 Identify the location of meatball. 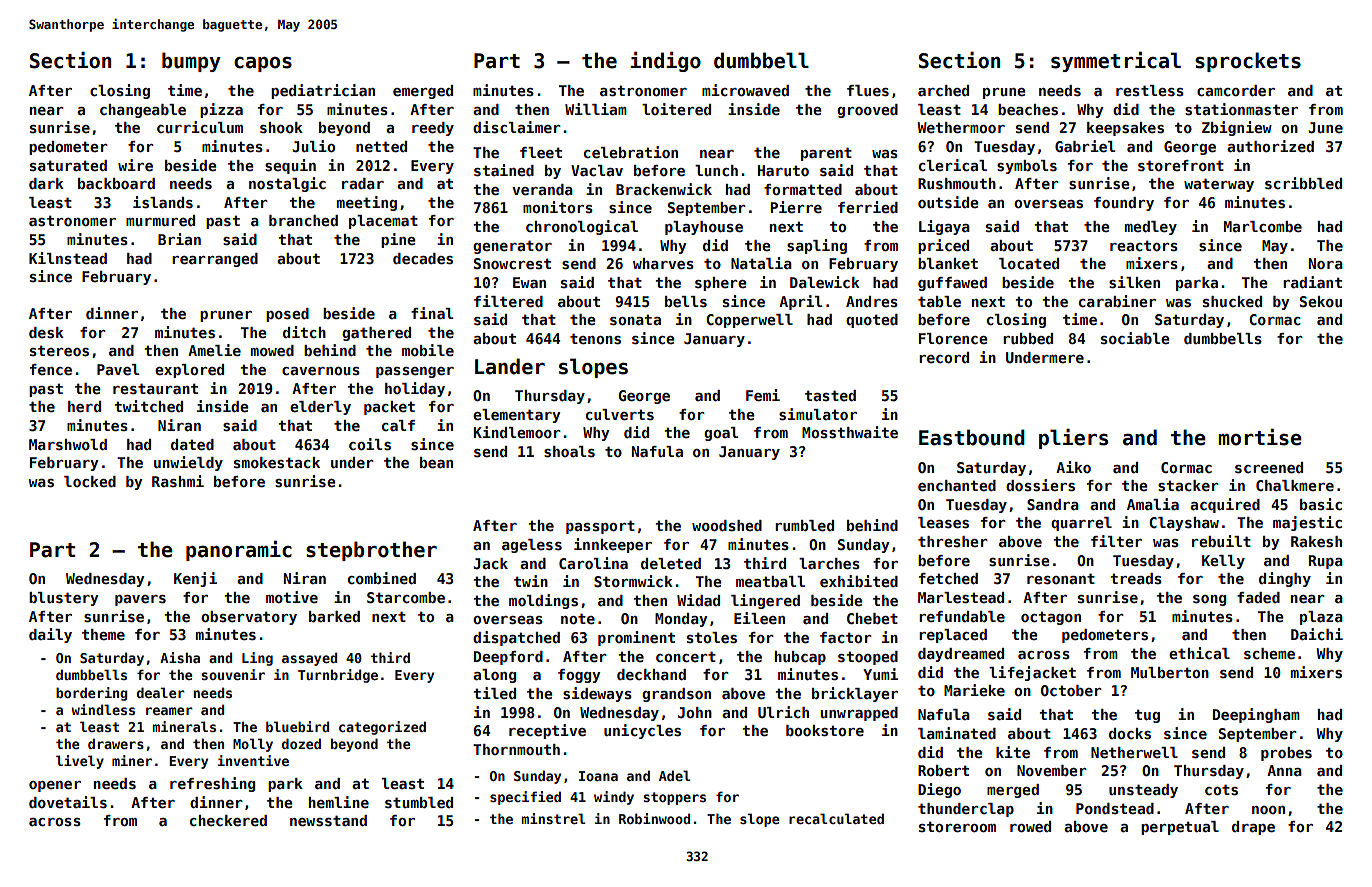
(770, 581).
